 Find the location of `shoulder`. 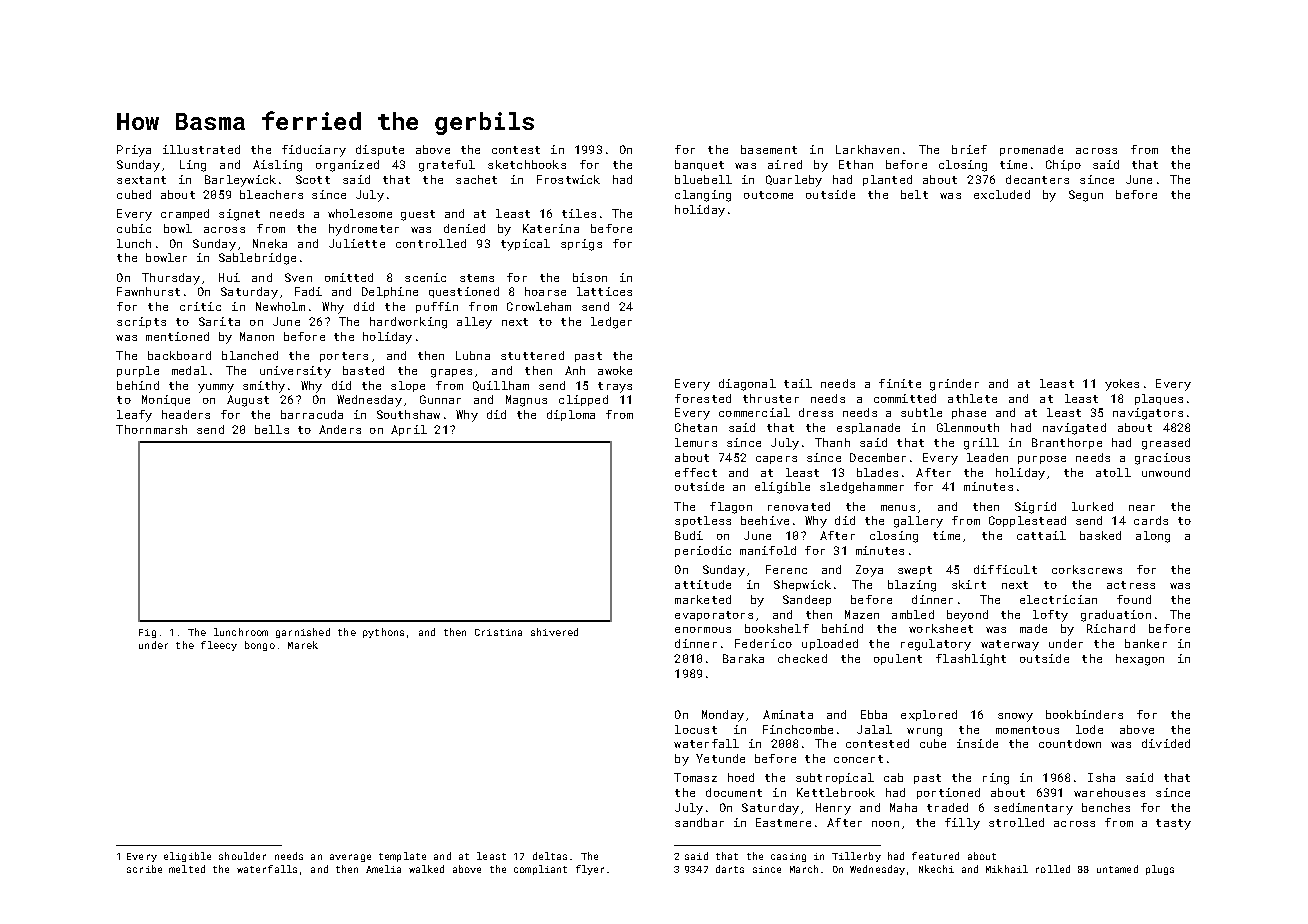

shoulder is located at coordinates (242, 856).
